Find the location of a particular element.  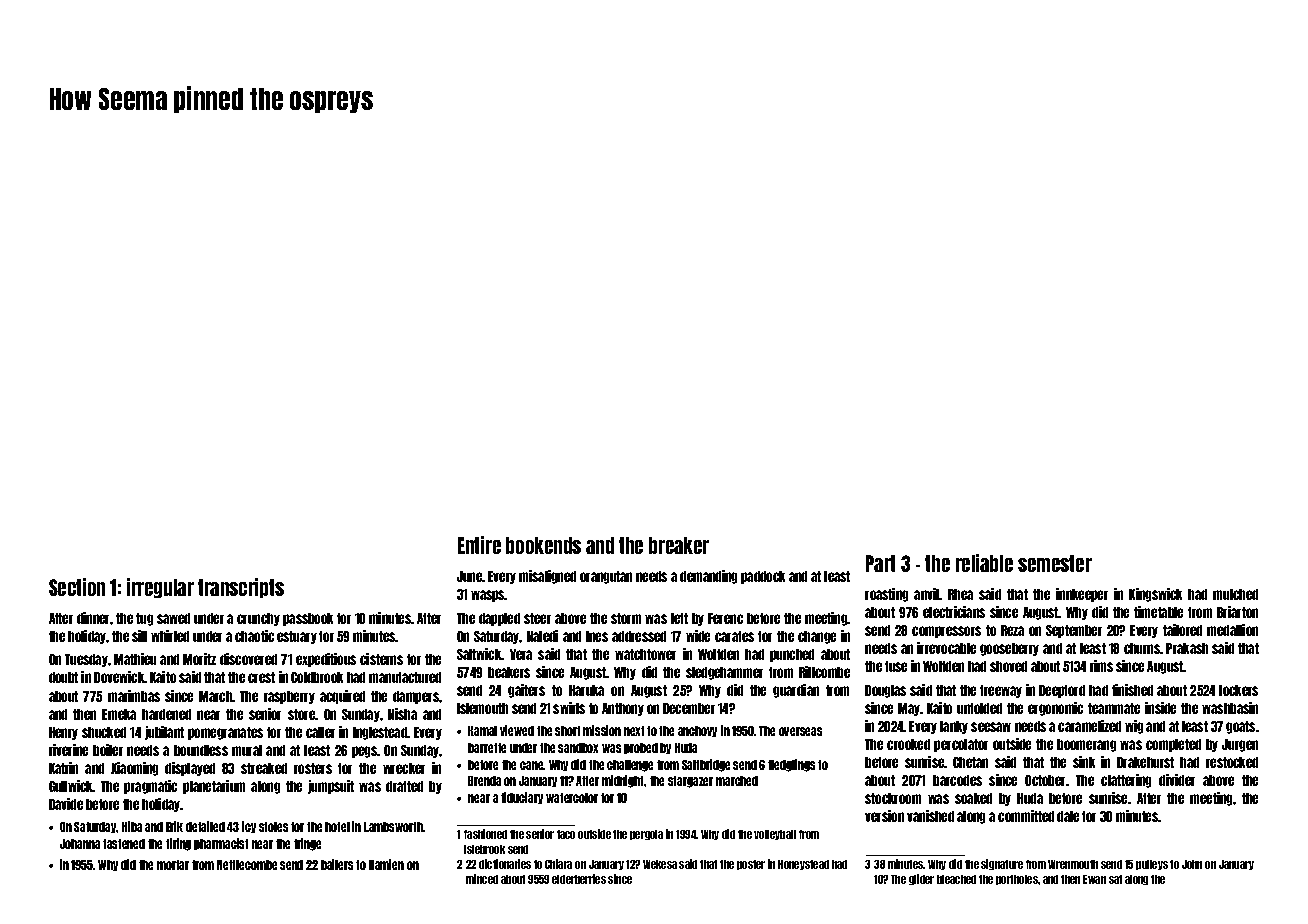

viewed is located at coordinates (517, 730).
